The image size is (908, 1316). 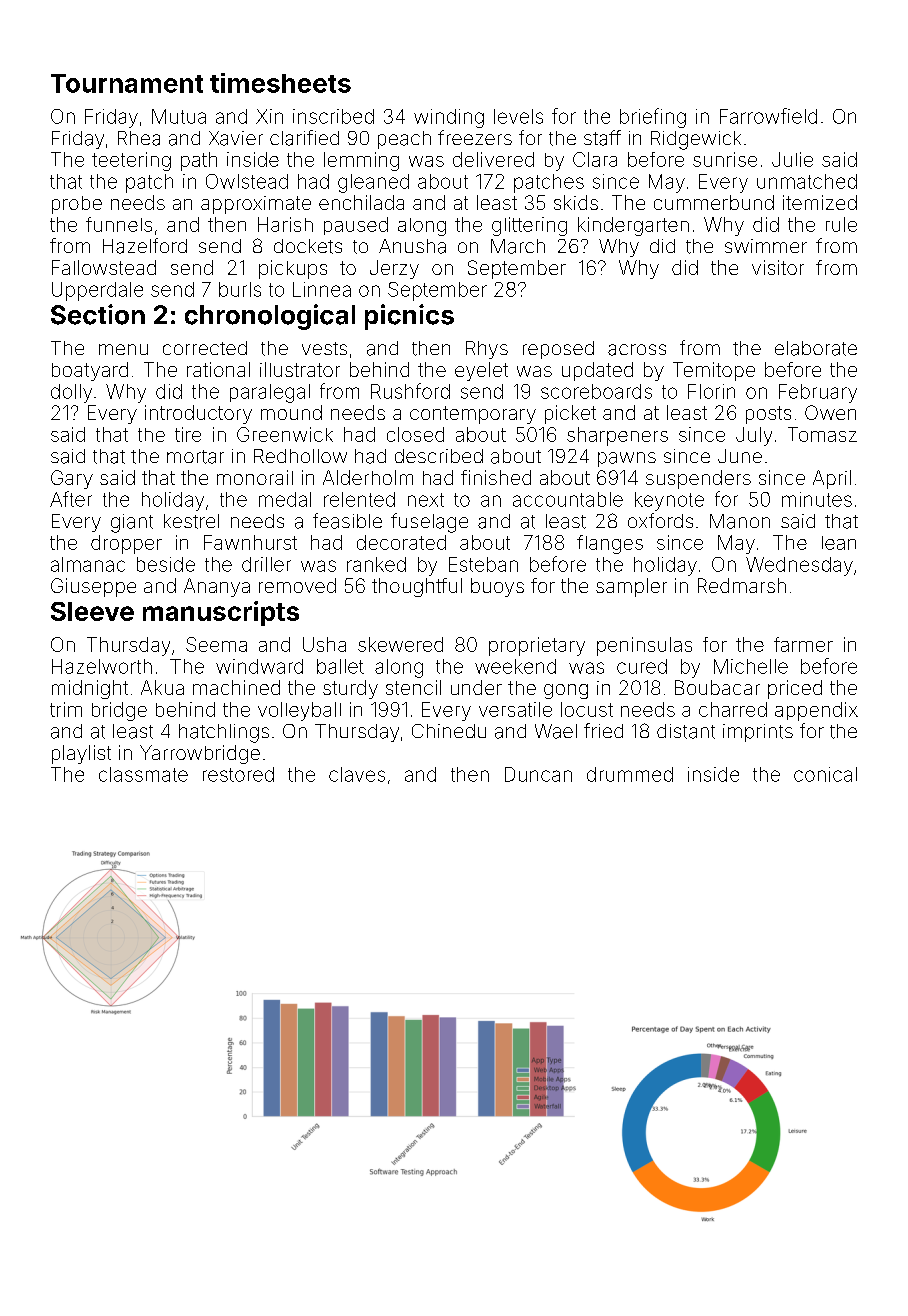 I want to click on sunrise, so click(x=725, y=159).
